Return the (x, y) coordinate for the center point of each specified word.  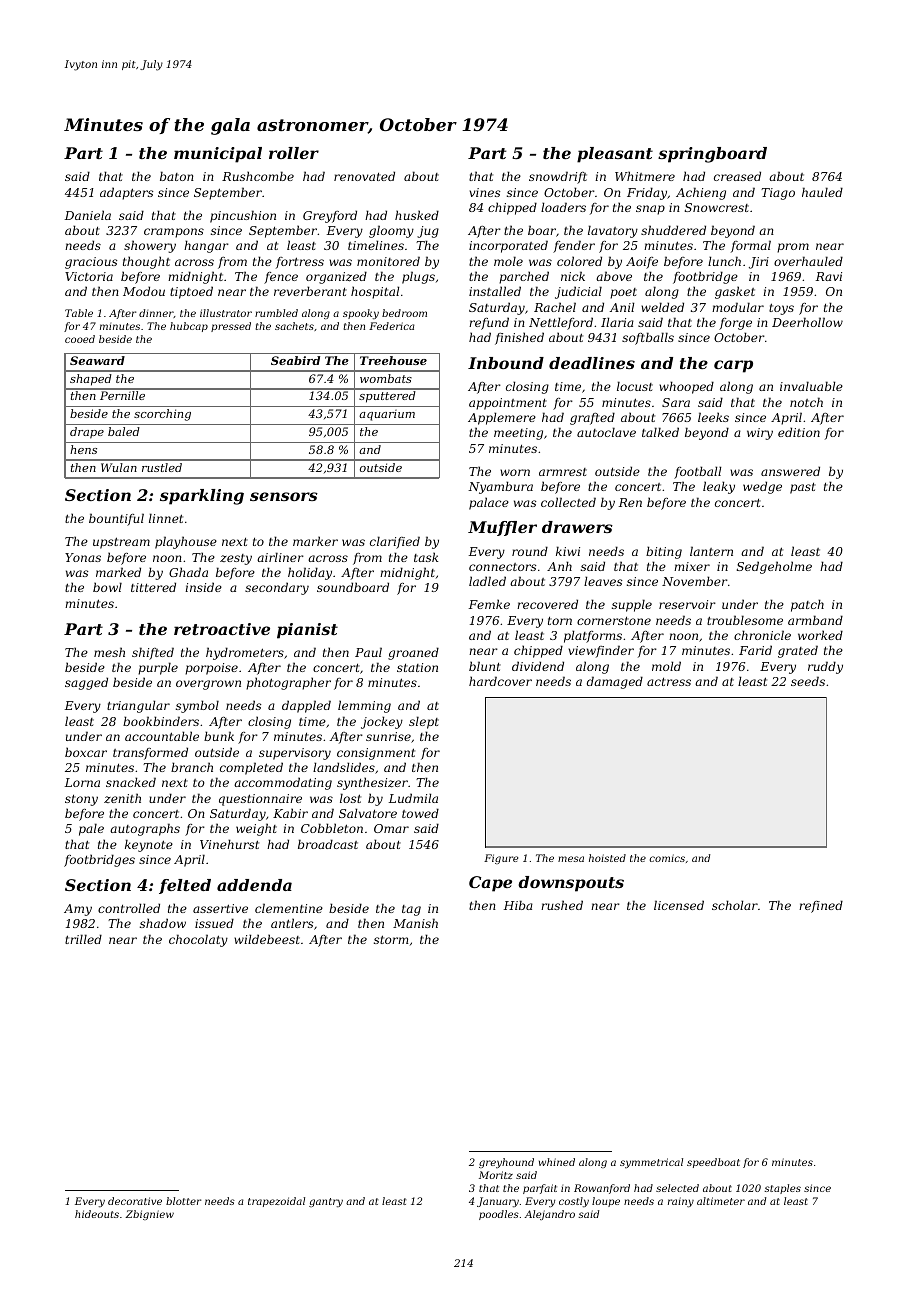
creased (737, 176)
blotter (183, 1201)
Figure (501, 859)
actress (669, 682)
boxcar (86, 752)
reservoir (687, 604)
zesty (236, 559)
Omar (391, 828)
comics (667, 858)
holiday (310, 573)
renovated (364, 176)
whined (557, 1162)
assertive (220, 908)
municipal (218, 155)
